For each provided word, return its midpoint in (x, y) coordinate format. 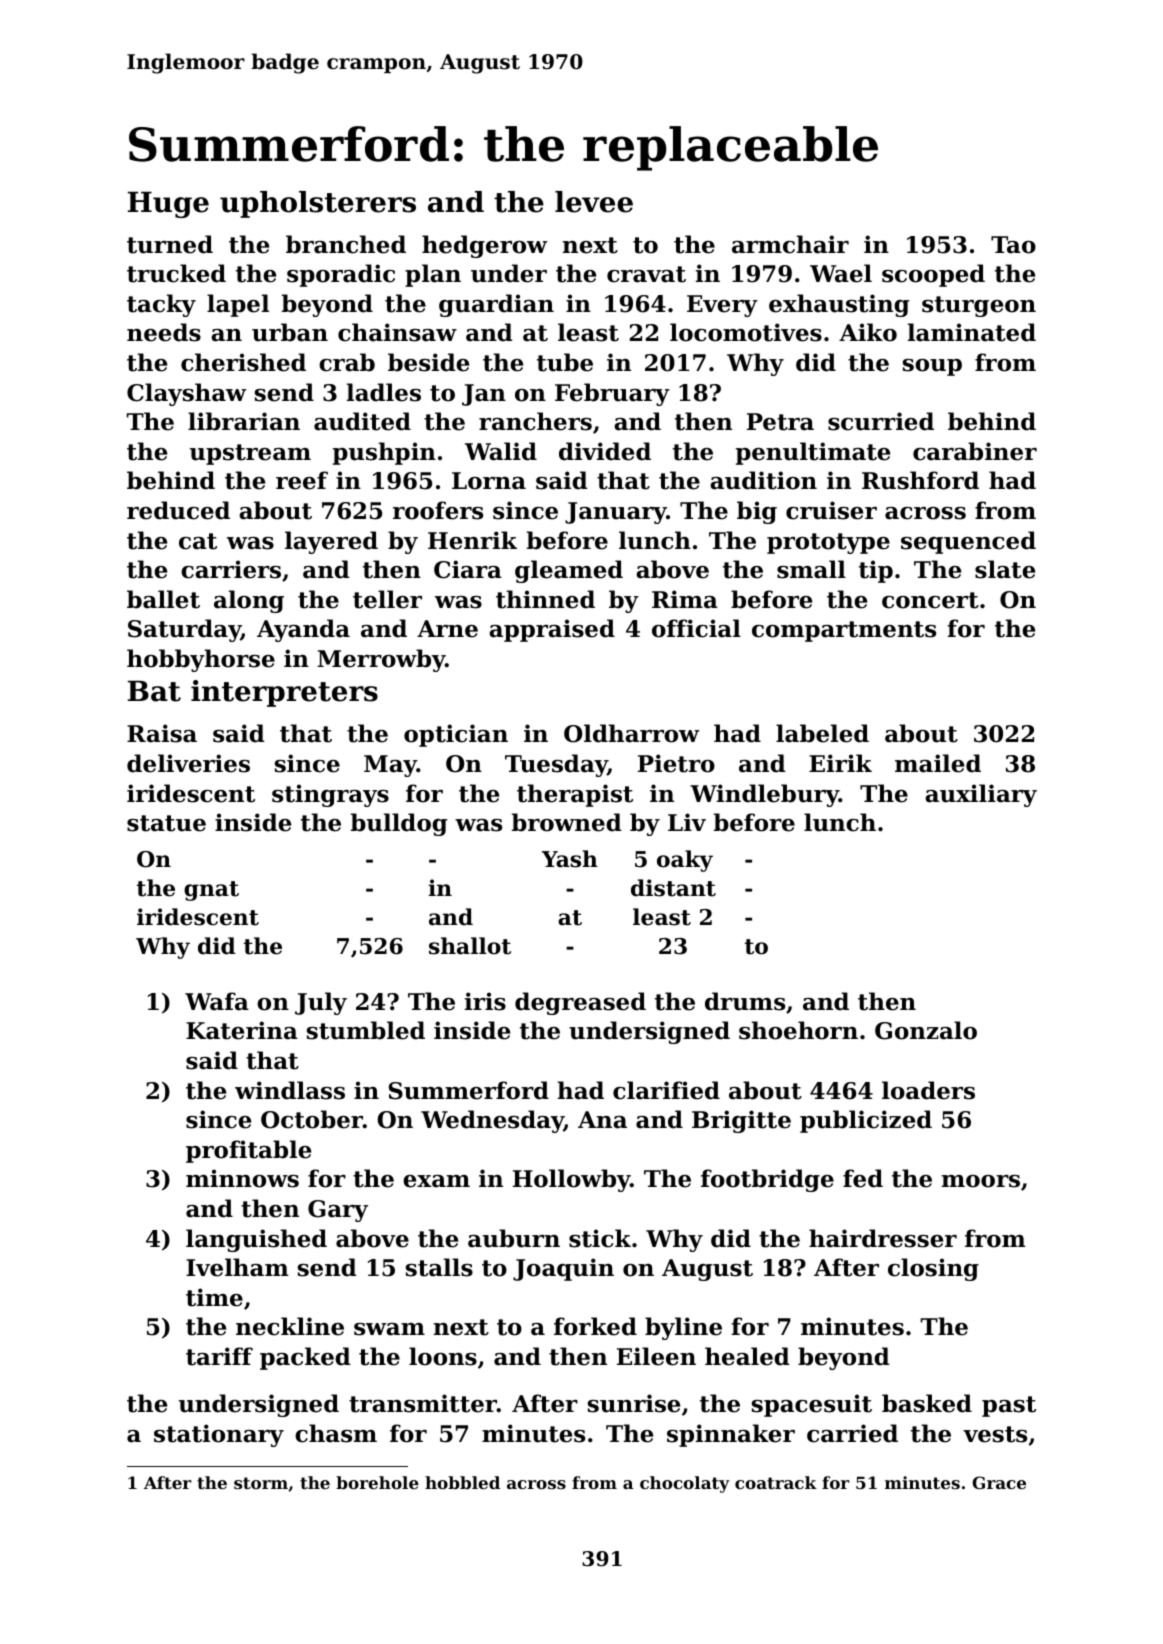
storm (261, 1483)
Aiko (868, 332)
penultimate (813, 453)
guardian (496, 305)
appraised (552, 630)
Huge (168, 205)
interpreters (284, 693)
